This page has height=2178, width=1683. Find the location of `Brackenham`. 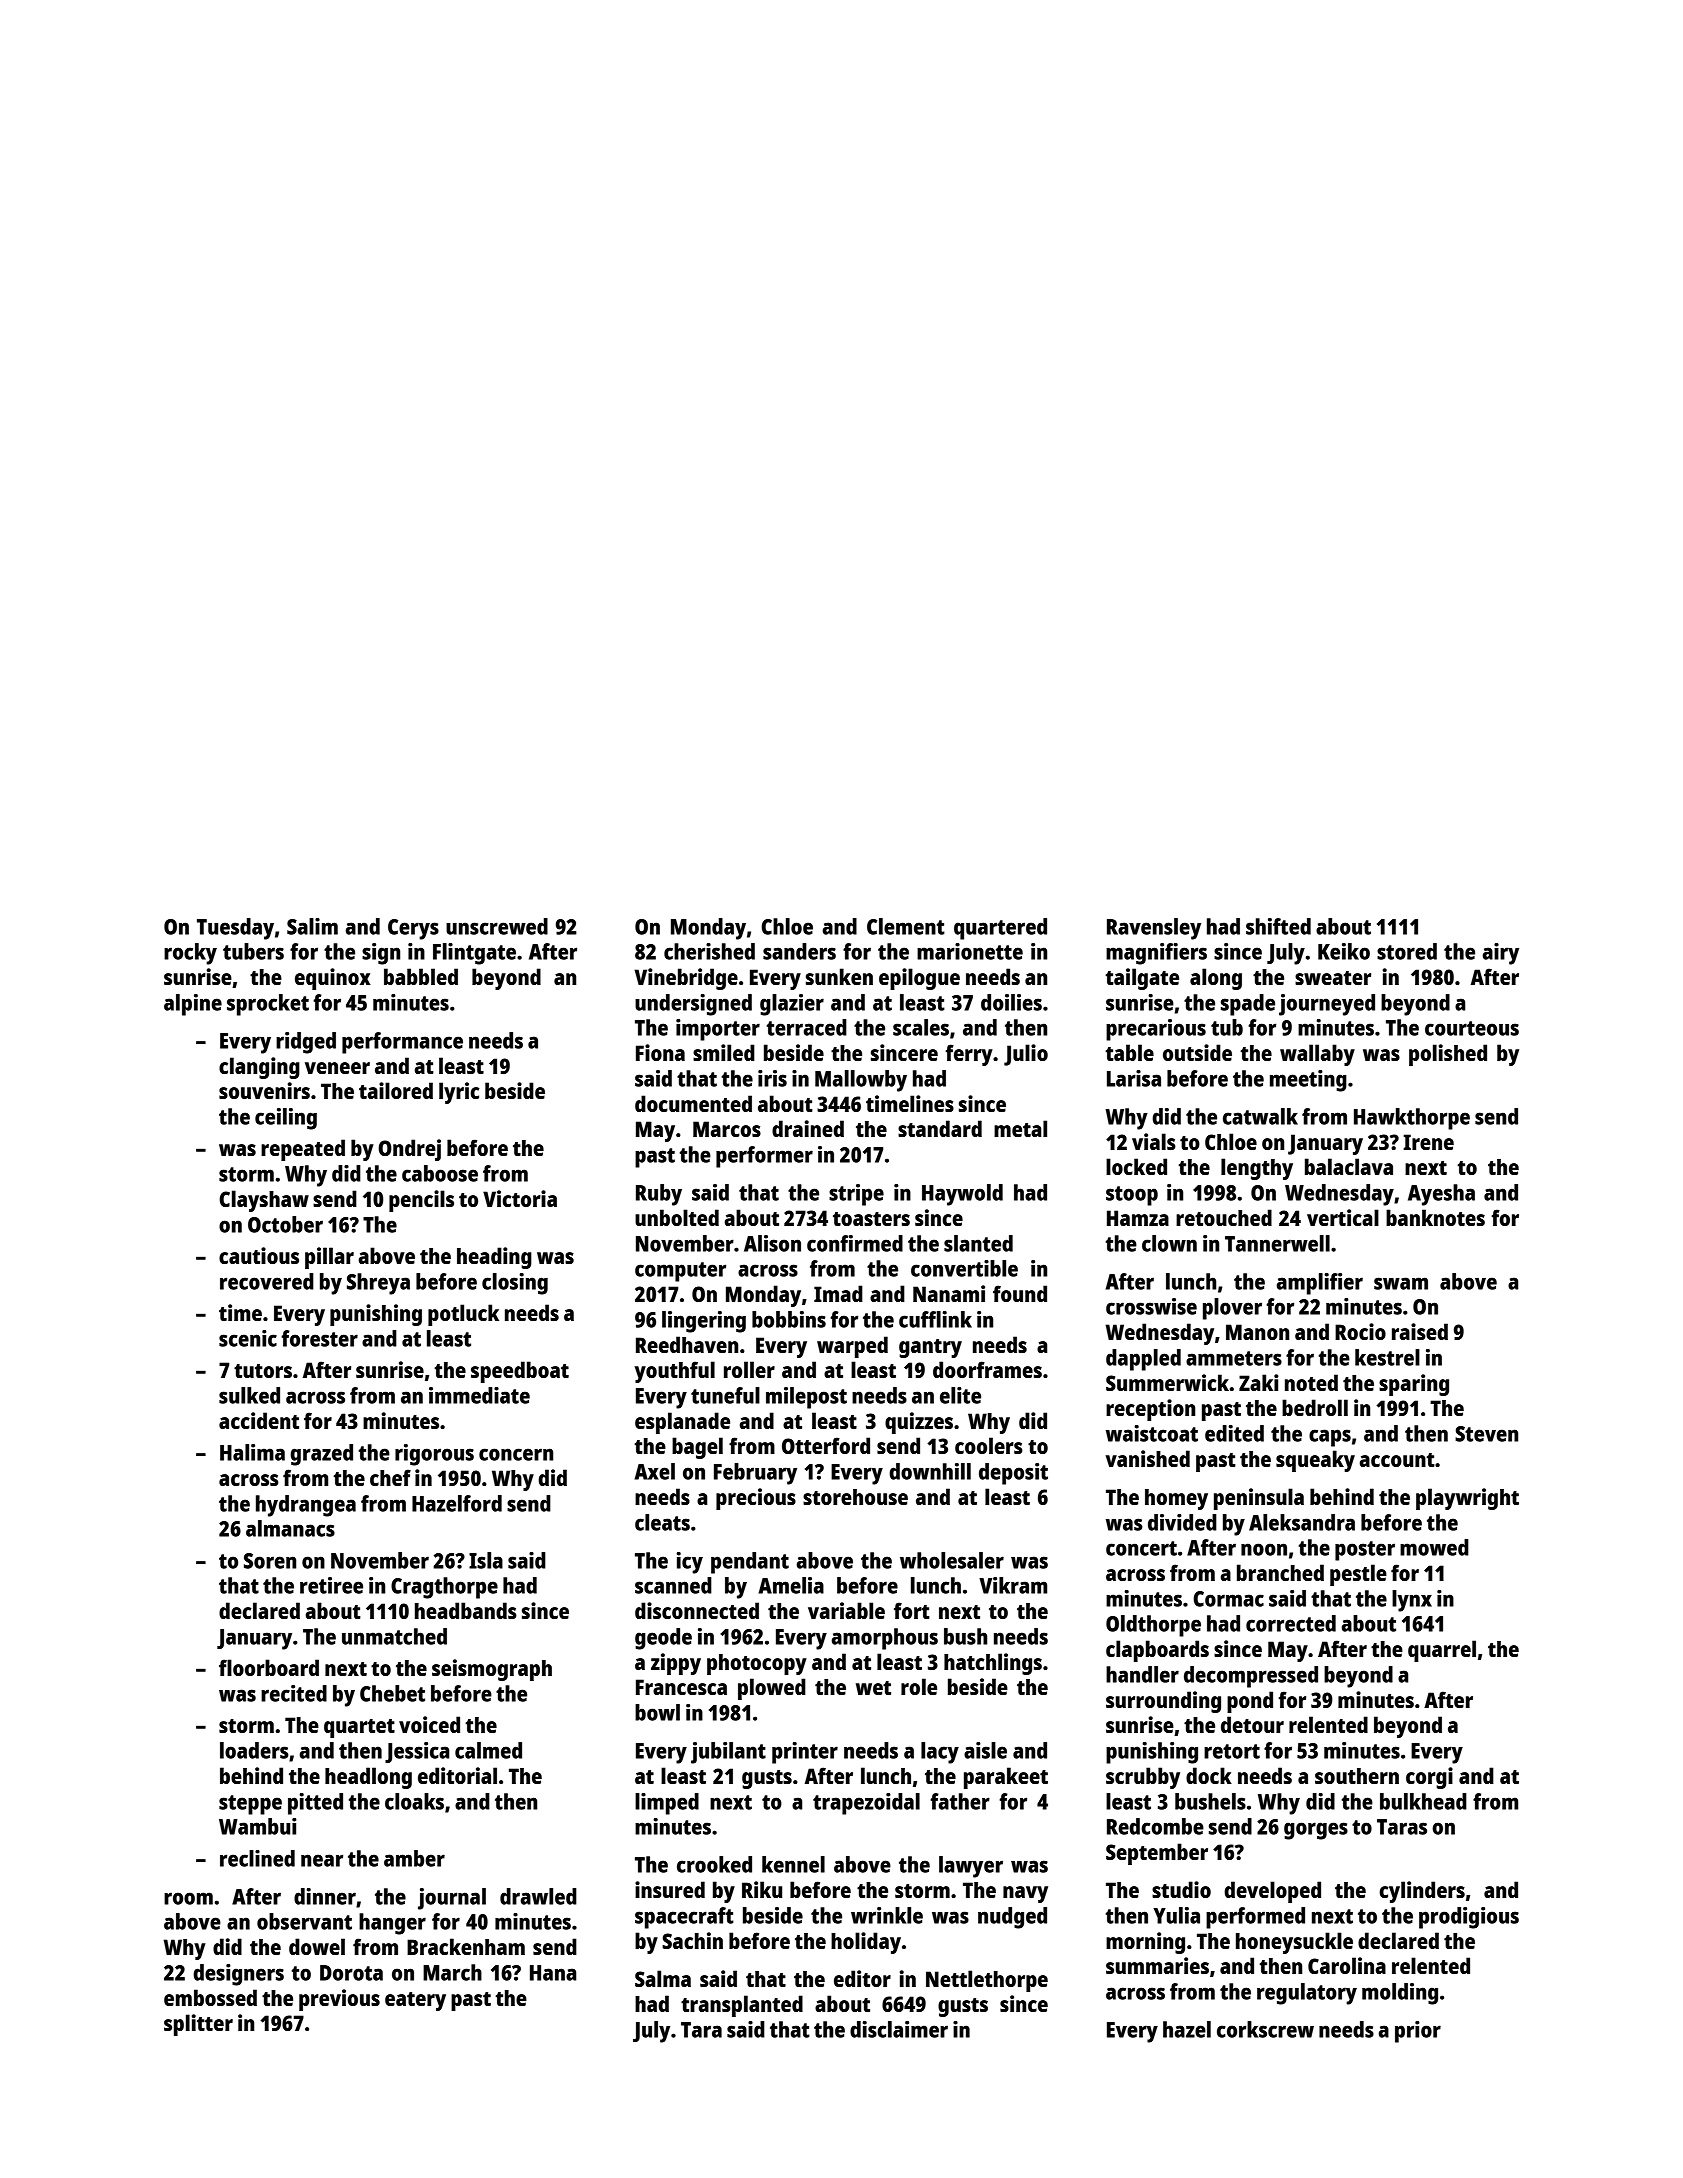

Brackenham is located at coordinates (466, 1946).
